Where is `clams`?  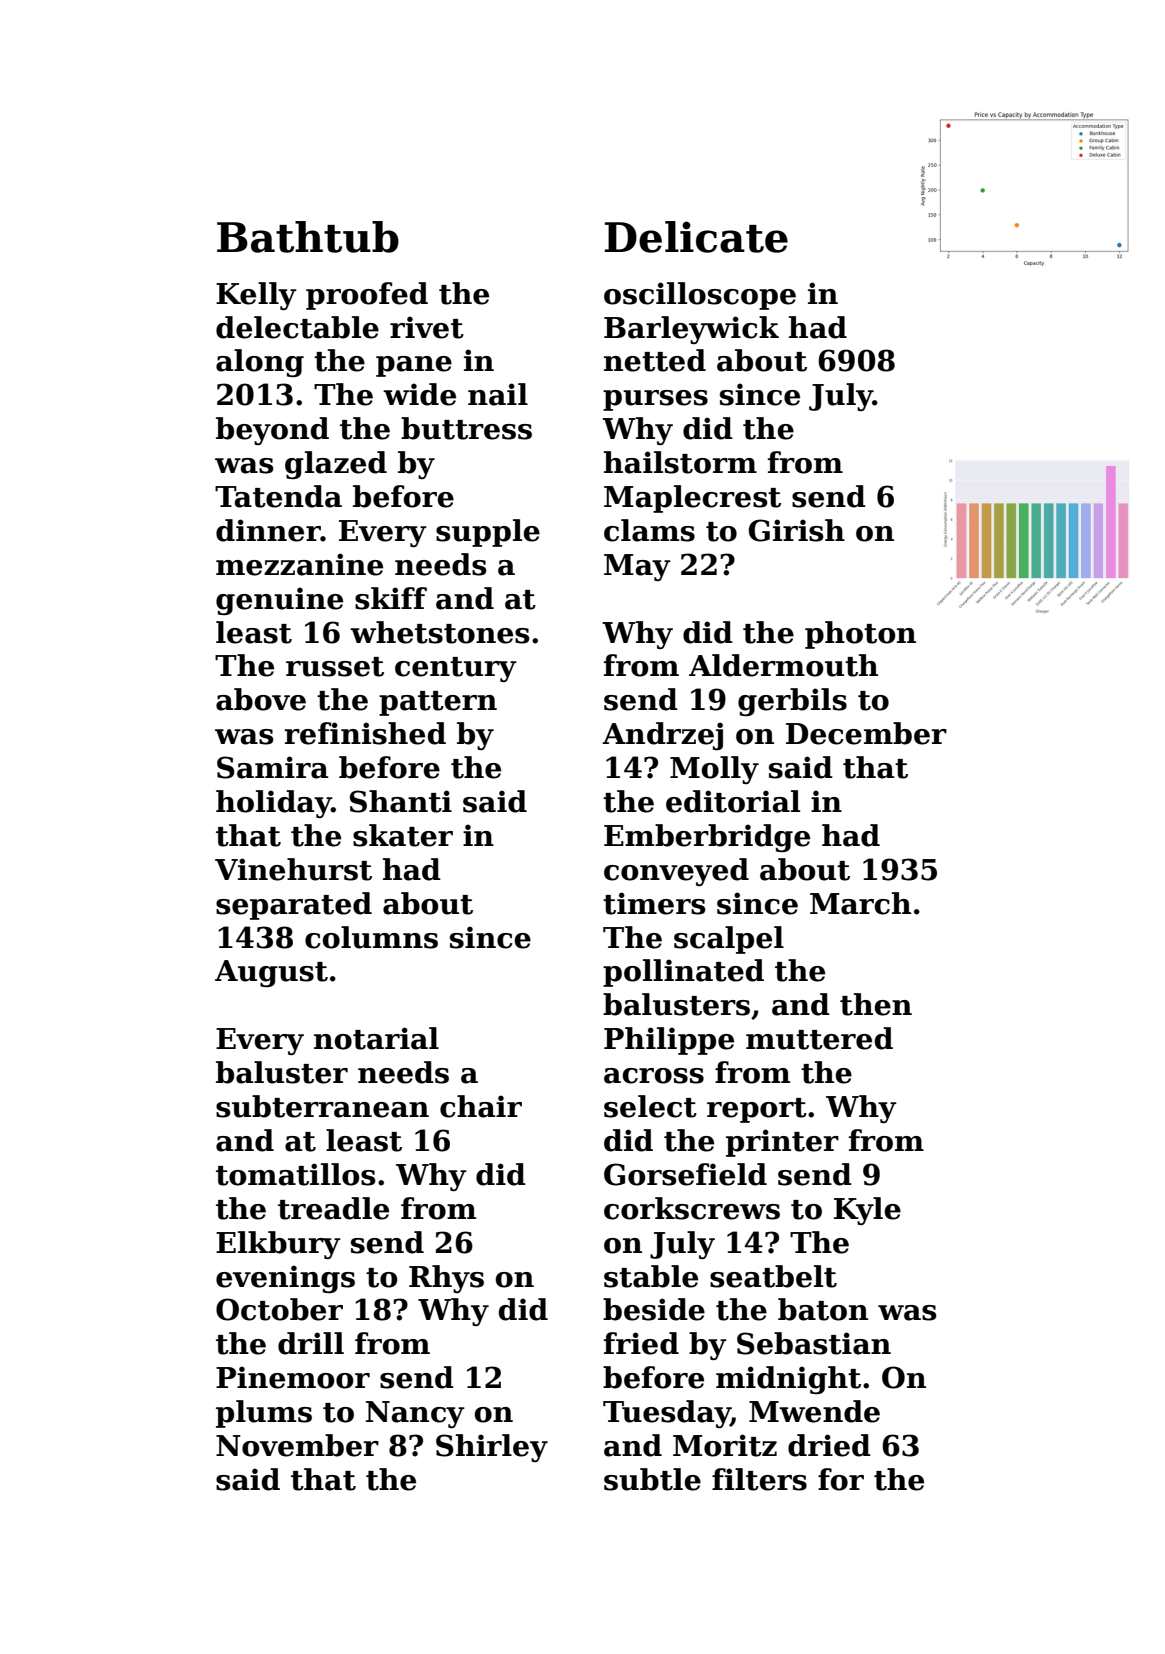
clams is located at coordinates (649, 530).
